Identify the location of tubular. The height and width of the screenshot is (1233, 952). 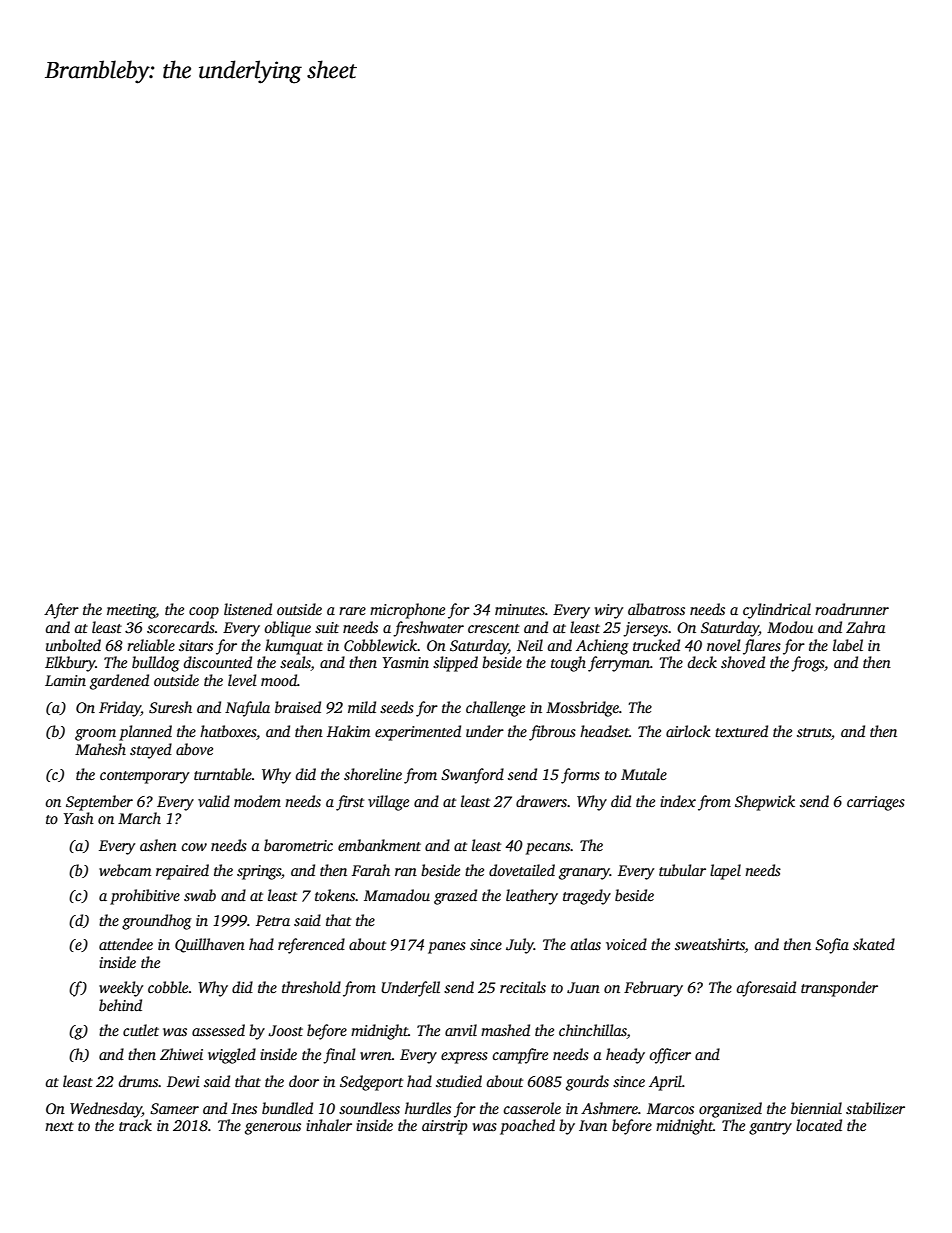
(682, 870).
